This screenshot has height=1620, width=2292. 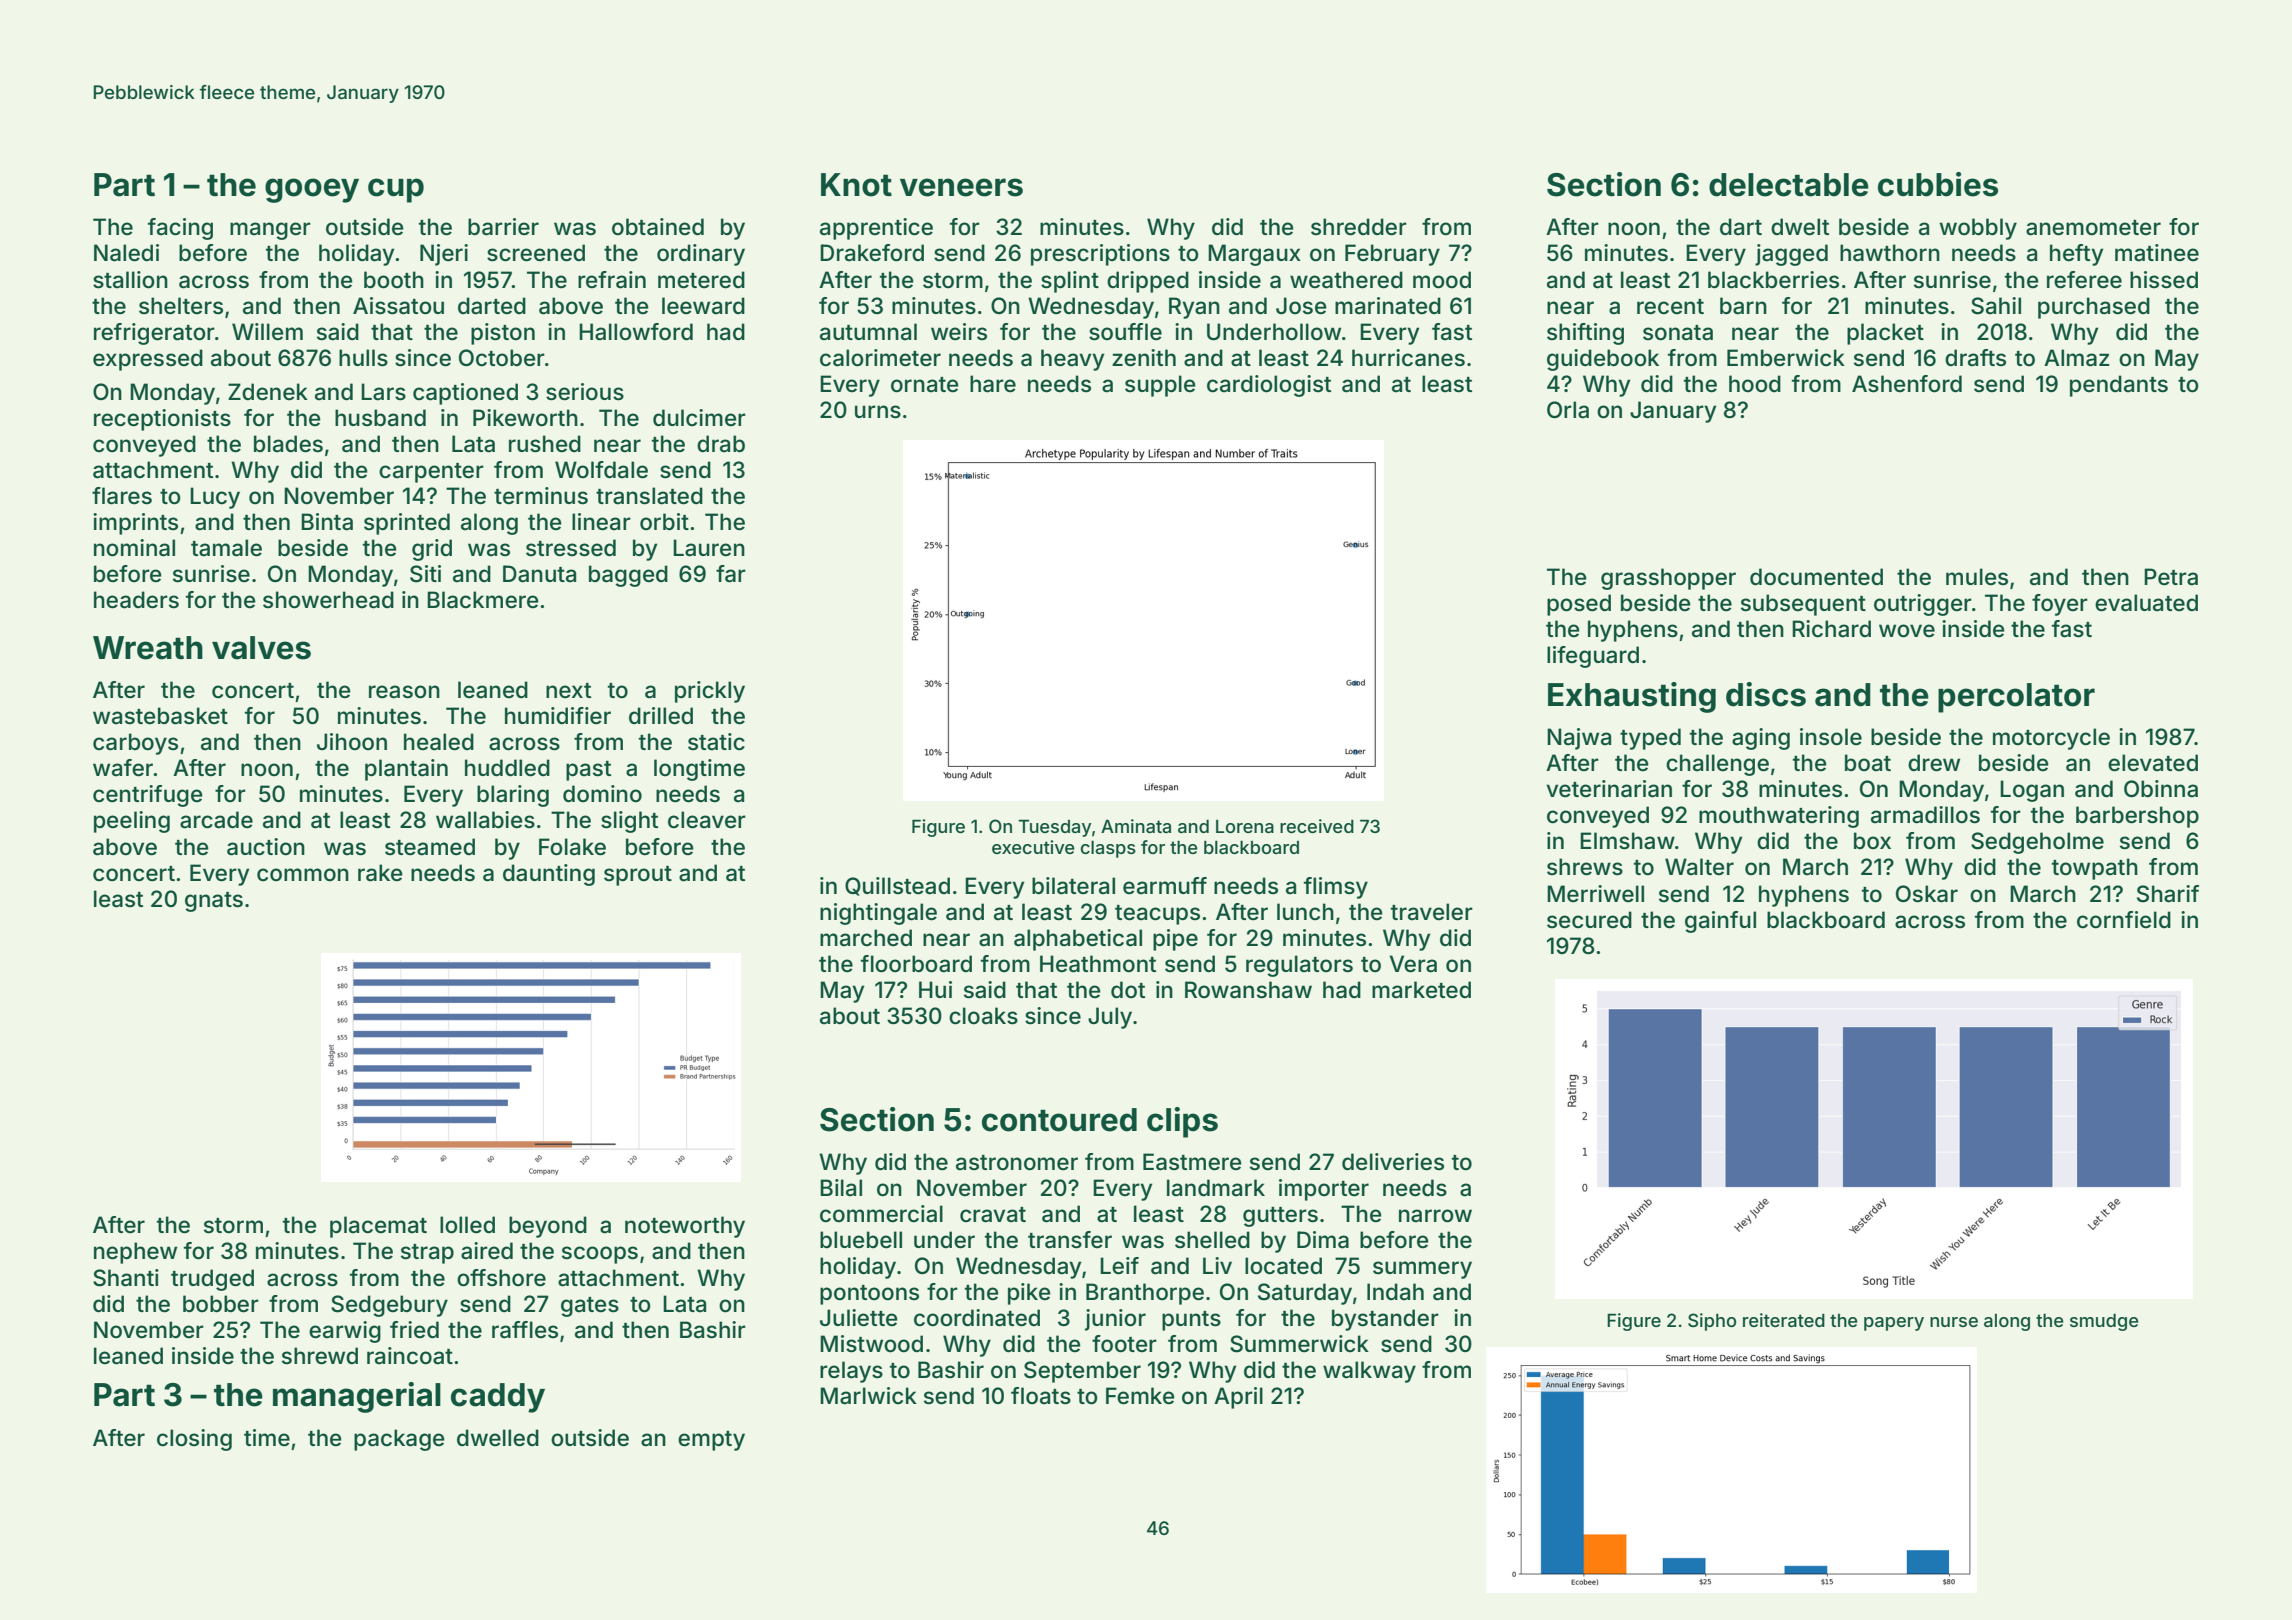 I want to click on managerial, so click(x=357, y=1397).
